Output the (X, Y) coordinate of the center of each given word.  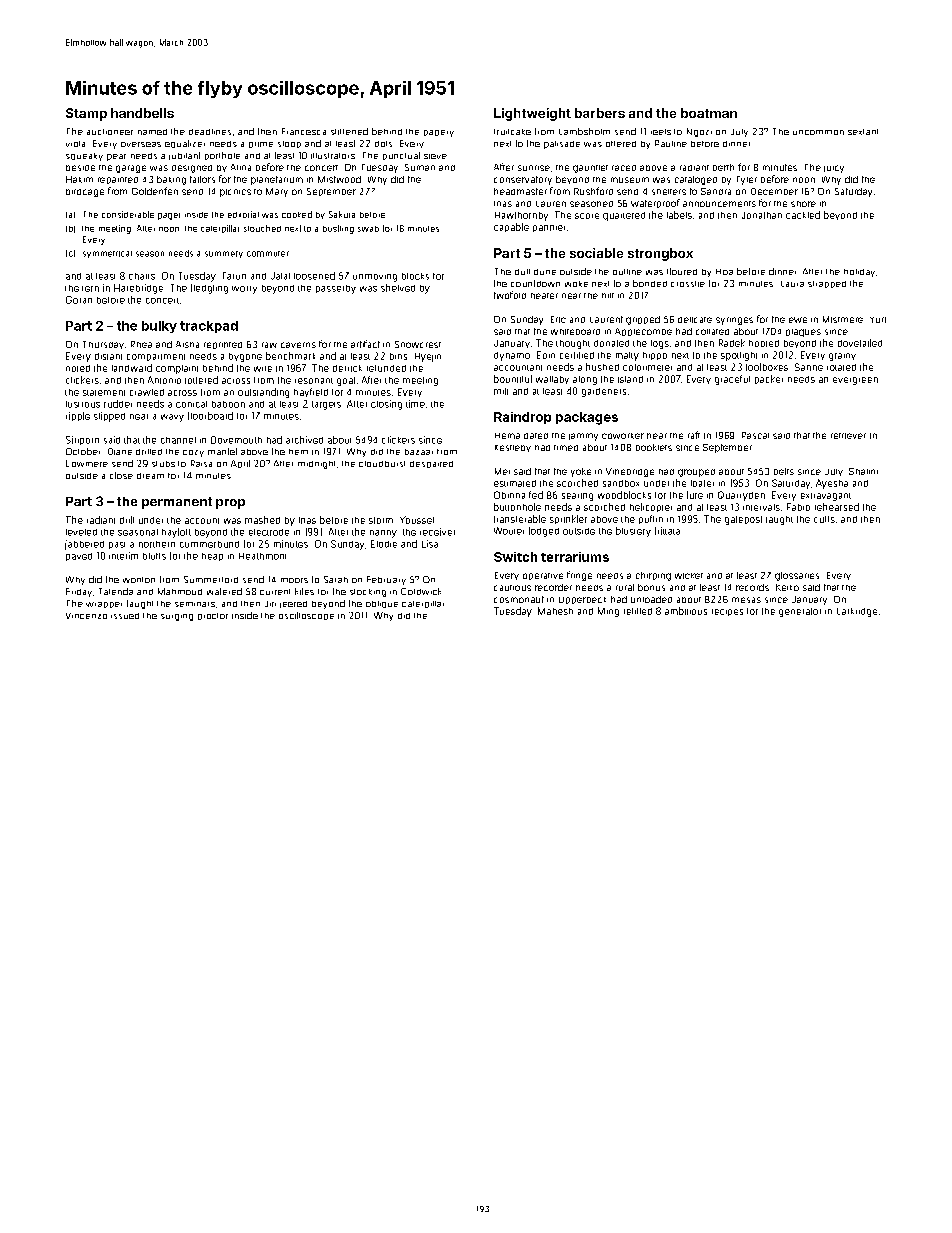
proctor (213, 616)
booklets (654, 447)
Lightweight (532, 114)
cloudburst (382, 464)
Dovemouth (236, 440)
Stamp (86, 114)
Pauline (671, 143)
